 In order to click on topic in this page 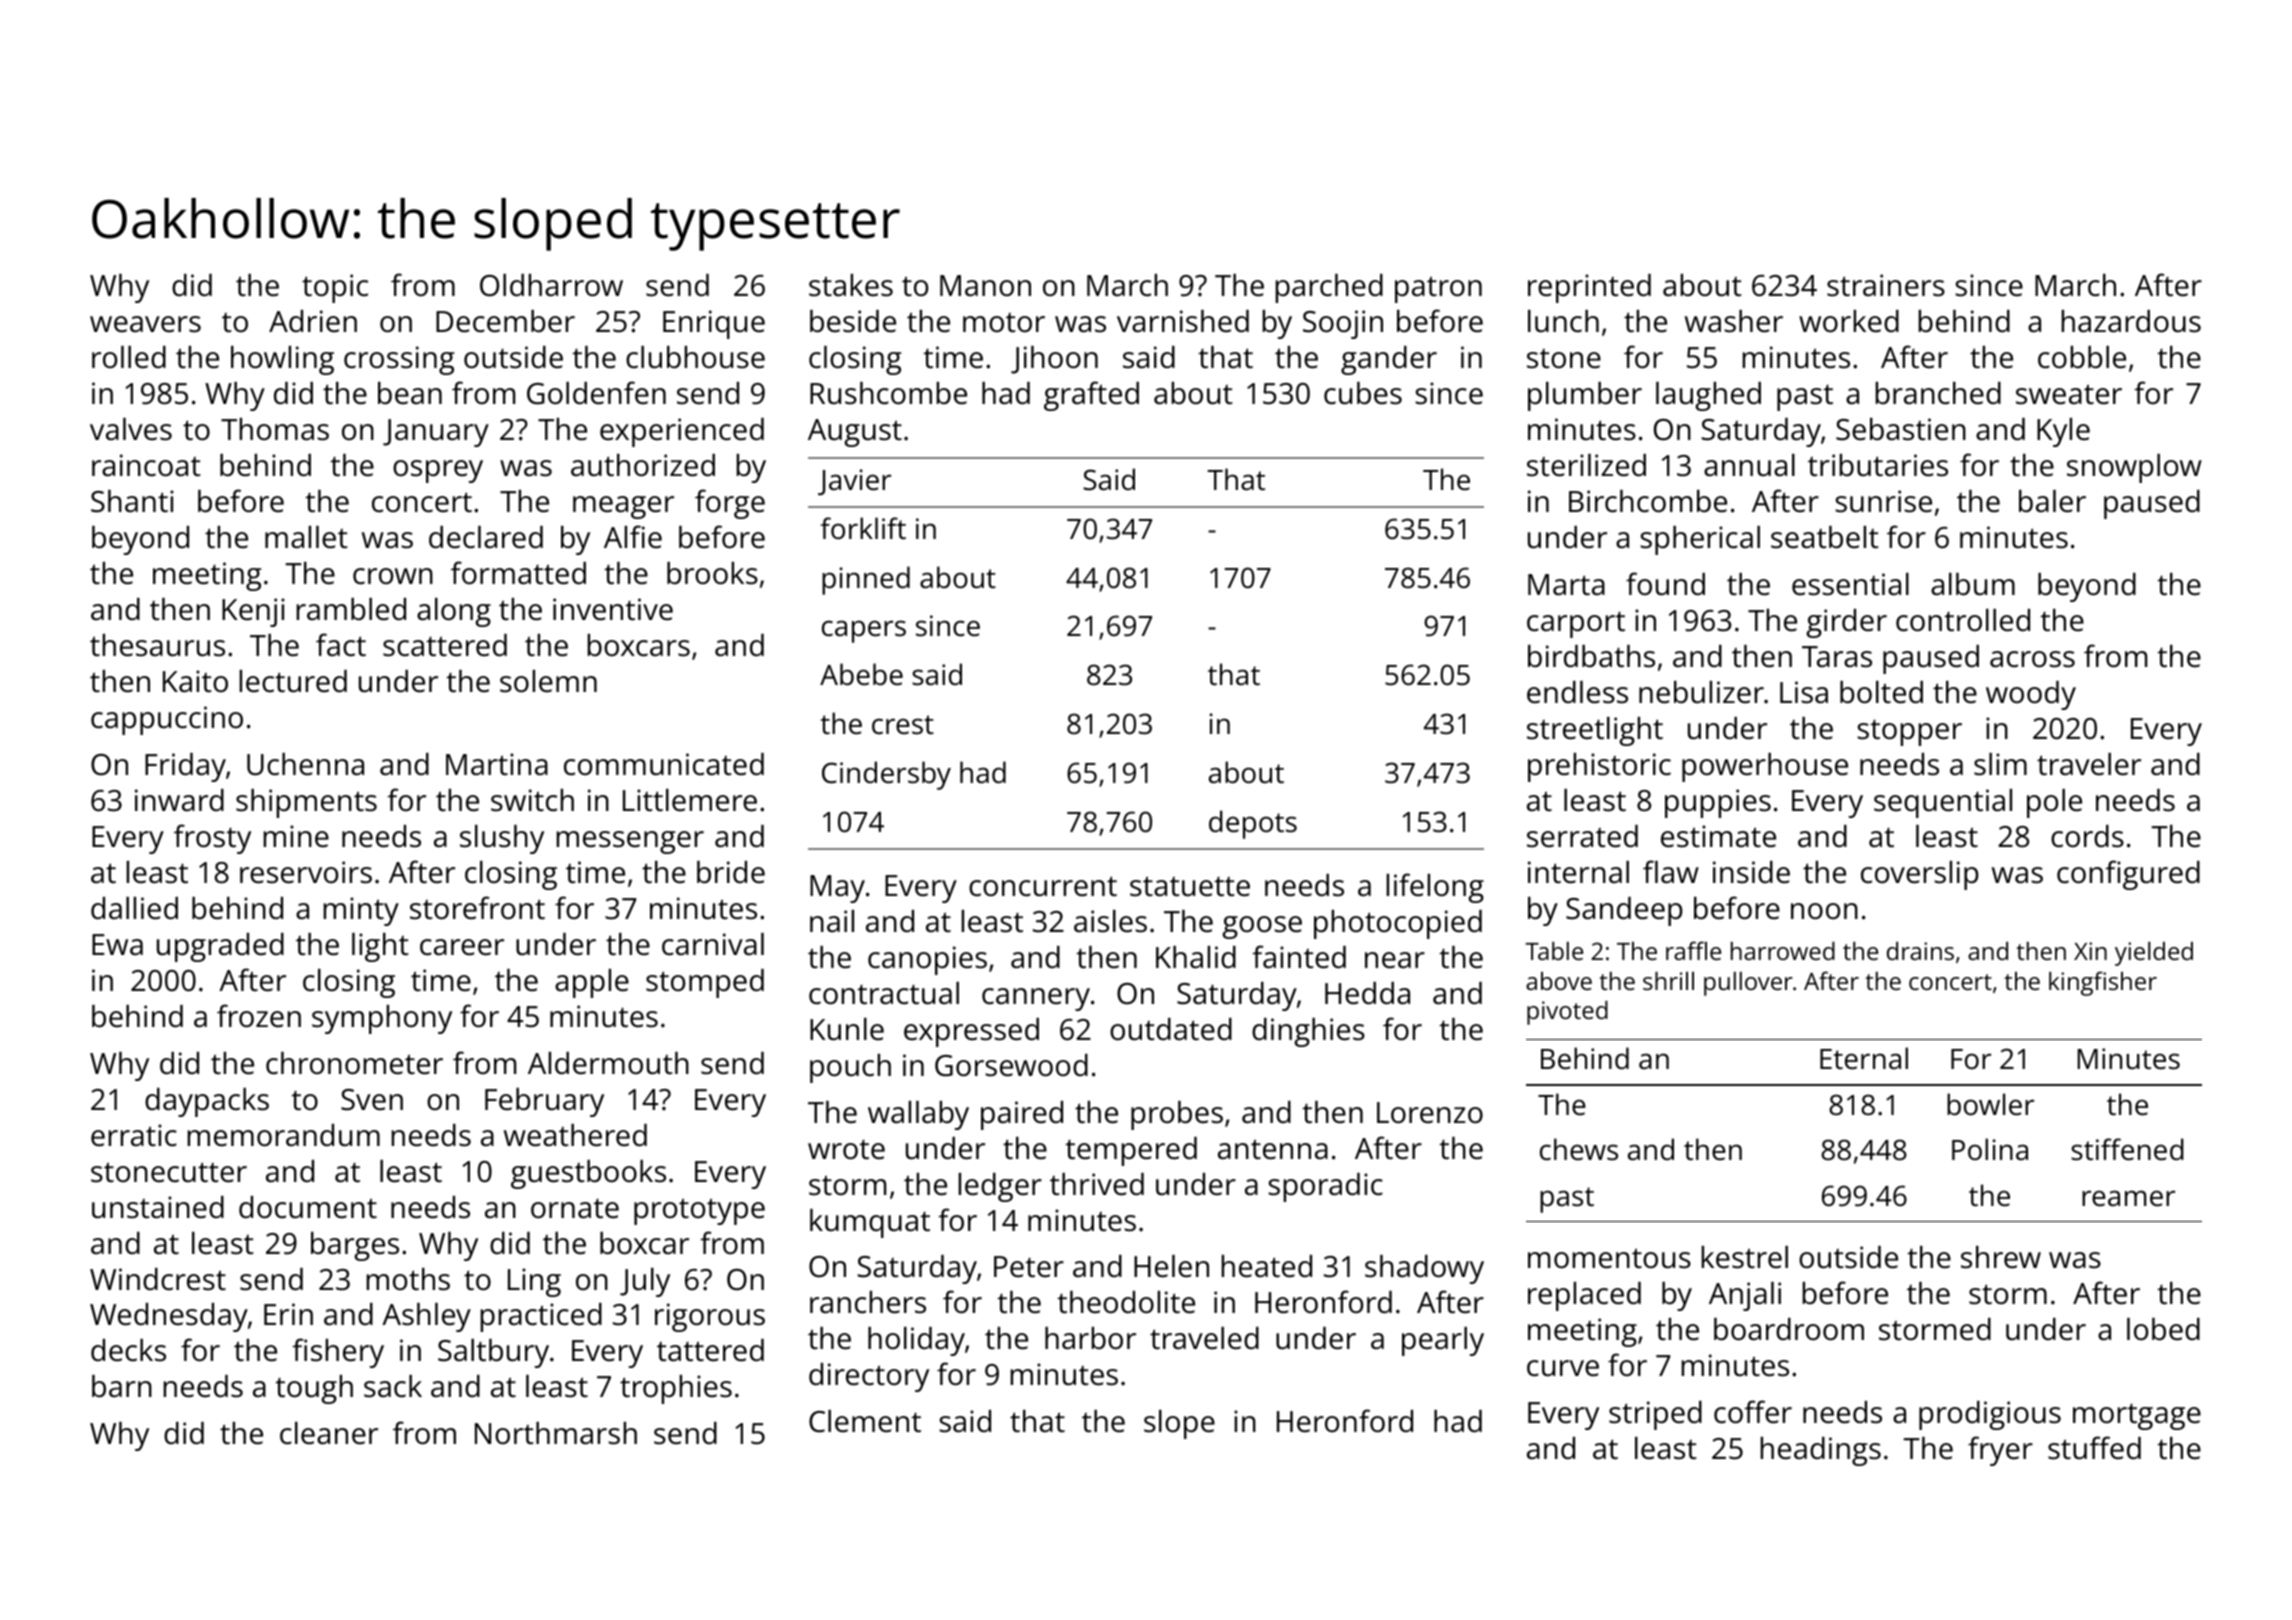, I will do `click(335, 288)`.
